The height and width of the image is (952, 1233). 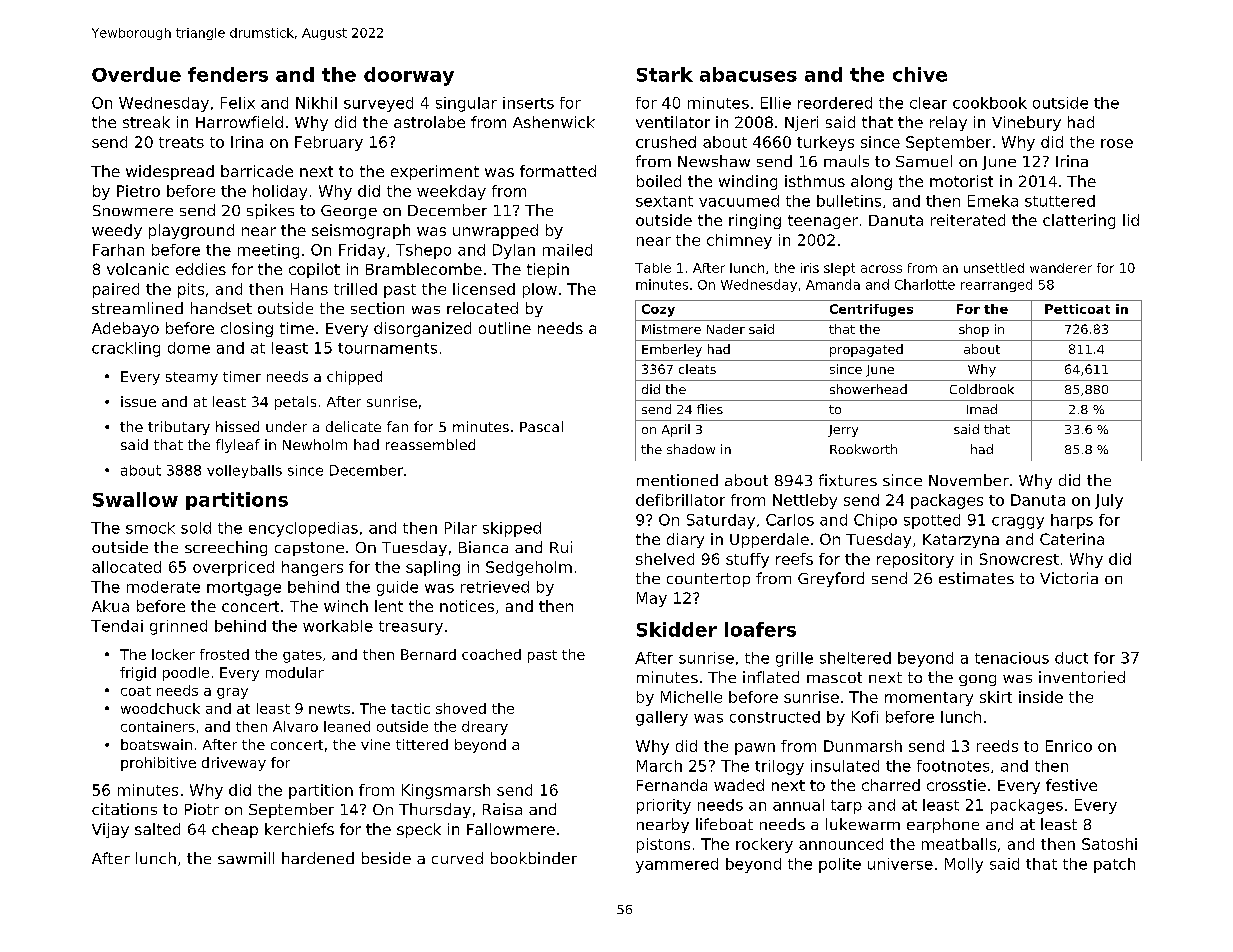 I want to click on rose, so click(x=1117, y=143).
